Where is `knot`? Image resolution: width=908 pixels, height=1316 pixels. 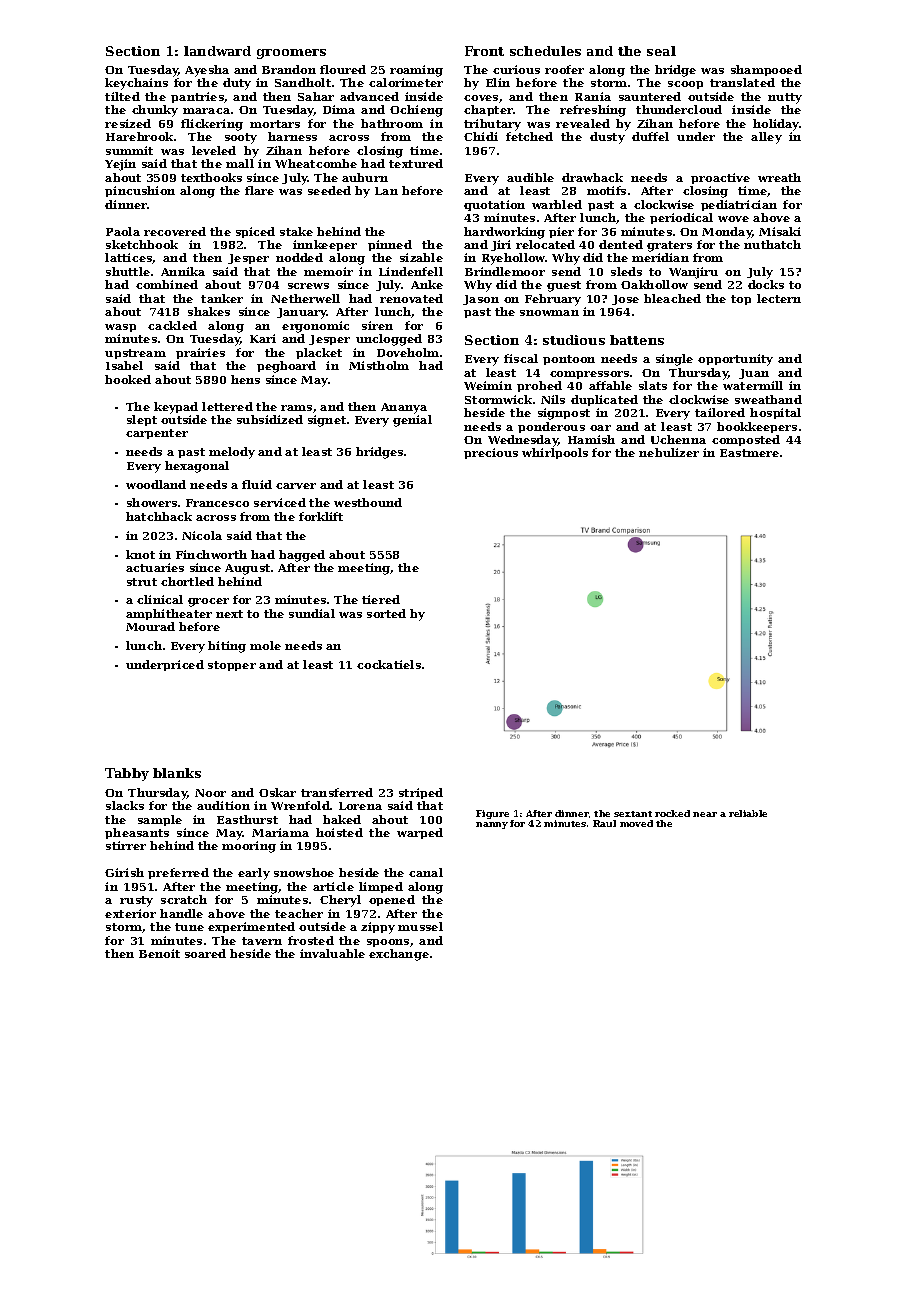 knot is located at coordinates (140, 554).
